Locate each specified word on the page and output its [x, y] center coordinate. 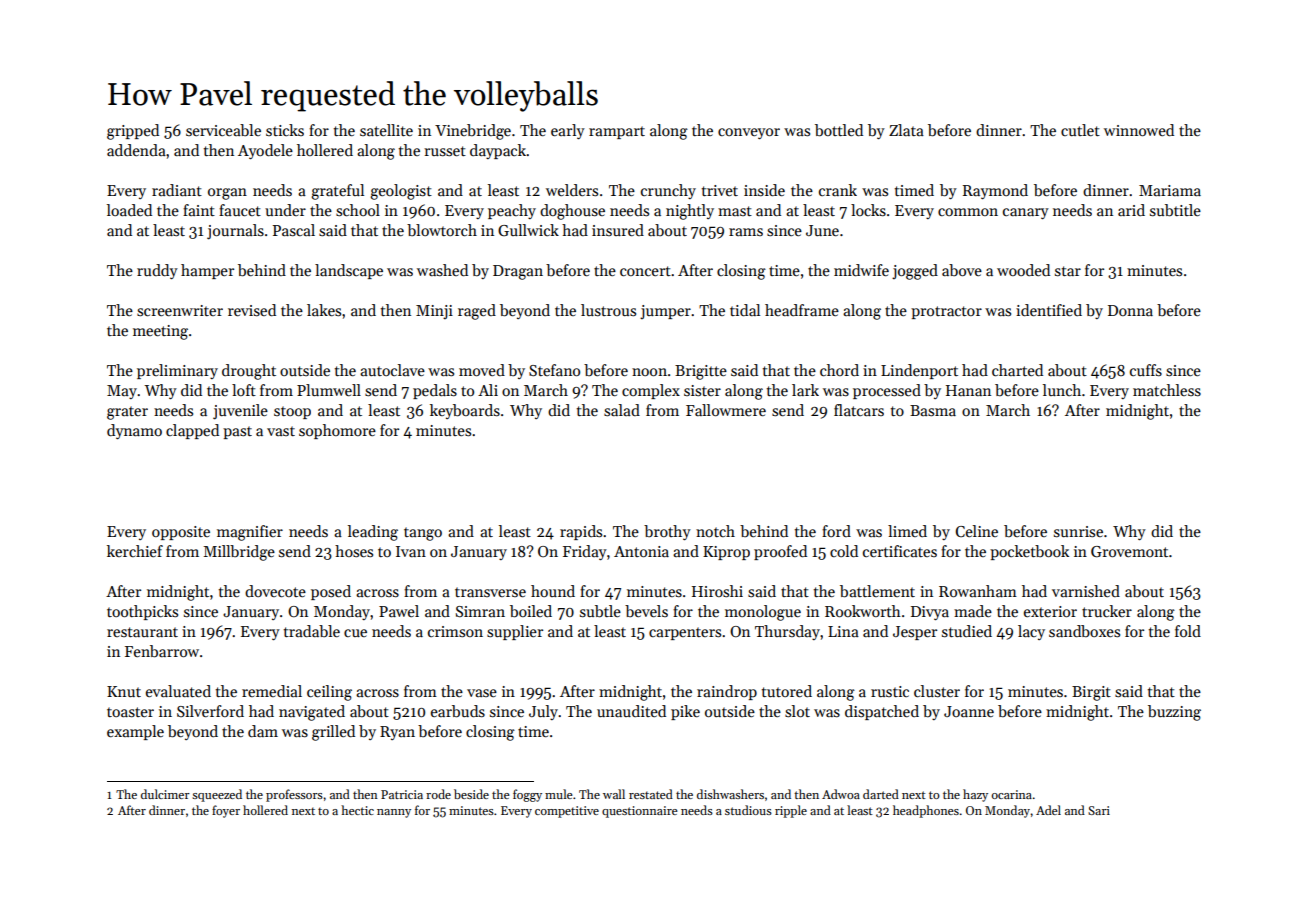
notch [715, 531]
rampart [617, 132]
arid [1131, 210]
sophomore [337, 431]
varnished [1086, 591]
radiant [177, 190]
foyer [226, 811]
